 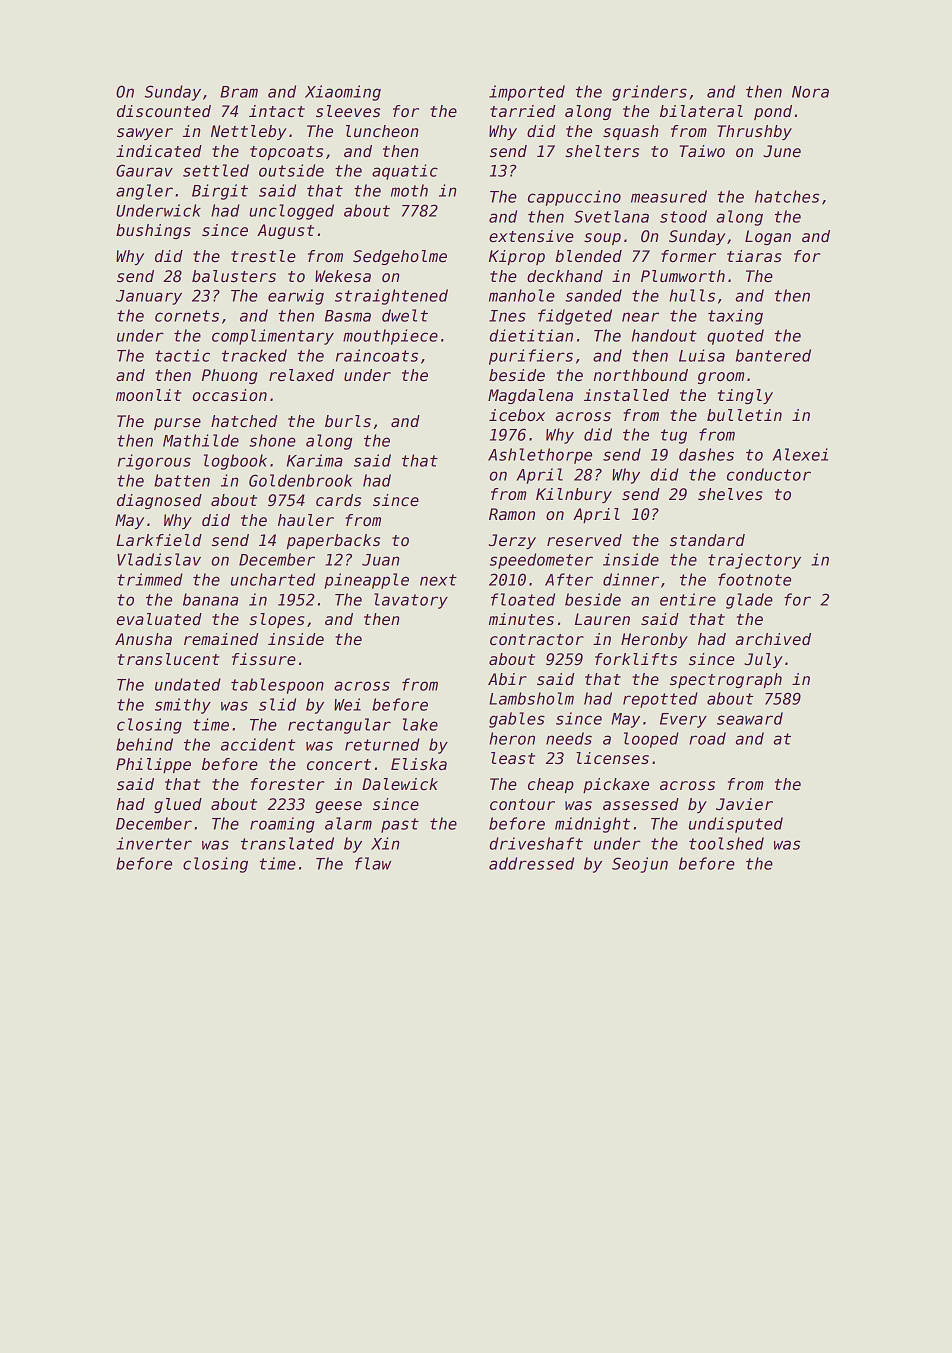 I want to click on June, so click(x=782, y=151).
